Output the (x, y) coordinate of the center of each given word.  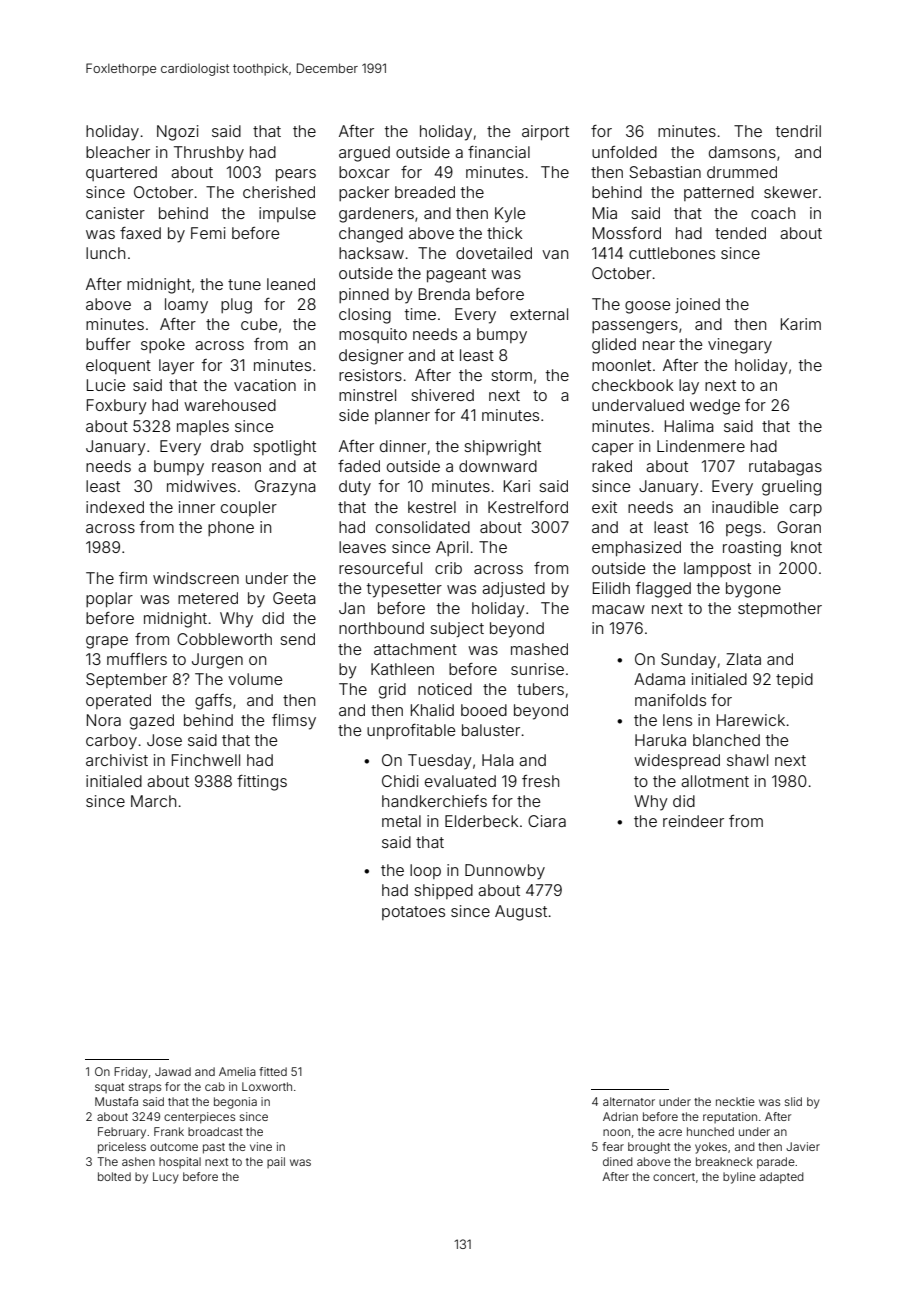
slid (793, 1101)
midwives (201, 486)
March (153, 801)
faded (359, 466)
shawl (747, 760)
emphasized (636, 548)
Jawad (173, 1071)
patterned (719, 193)
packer (364, 193)
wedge (715, 407)
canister (115, 213)
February (122, 1133)
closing (365, 316)
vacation (265, 385)
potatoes (413, 913)
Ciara (547, 821)
